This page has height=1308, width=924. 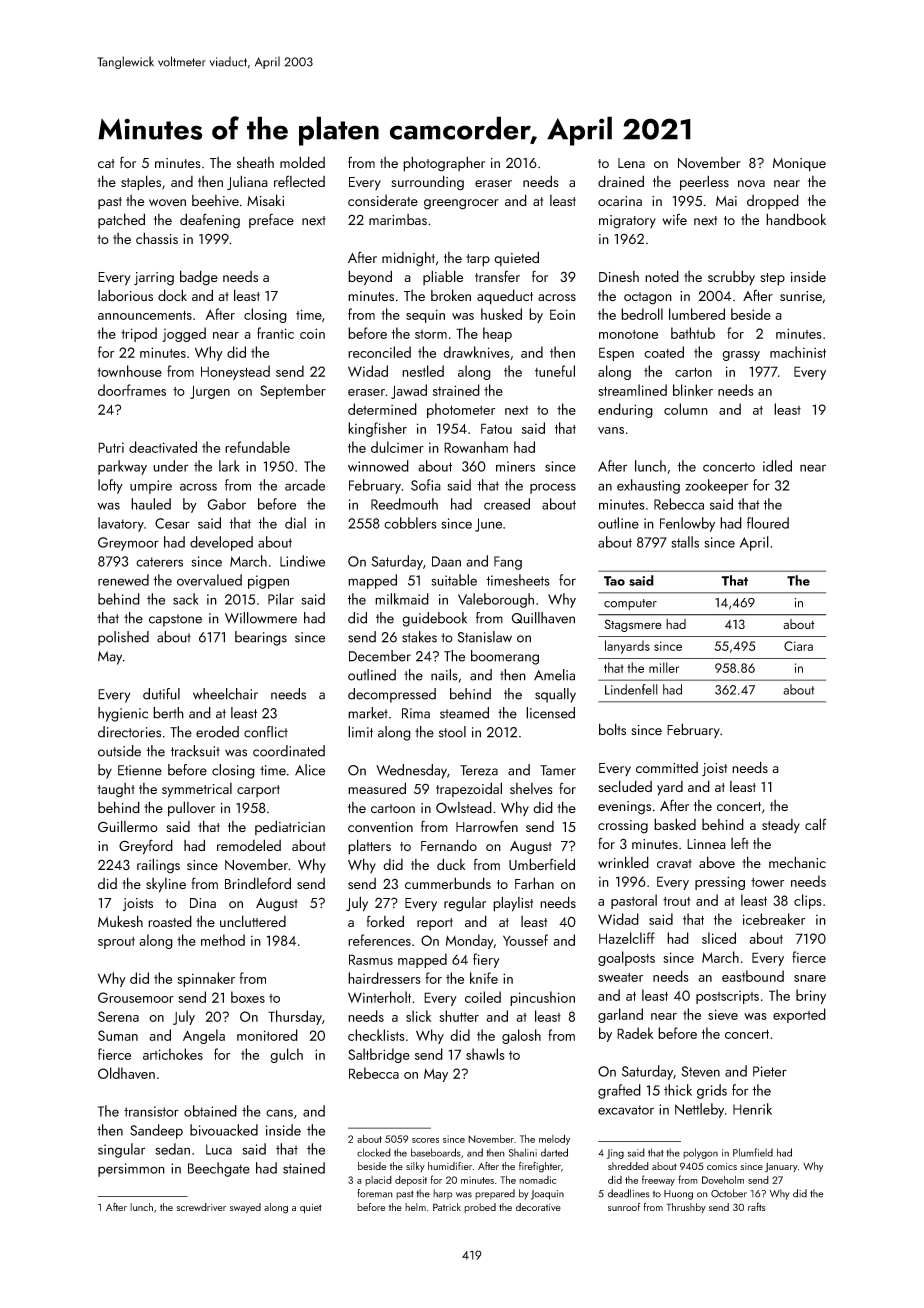 I want to click on committed, so click(x=667, y=767).
